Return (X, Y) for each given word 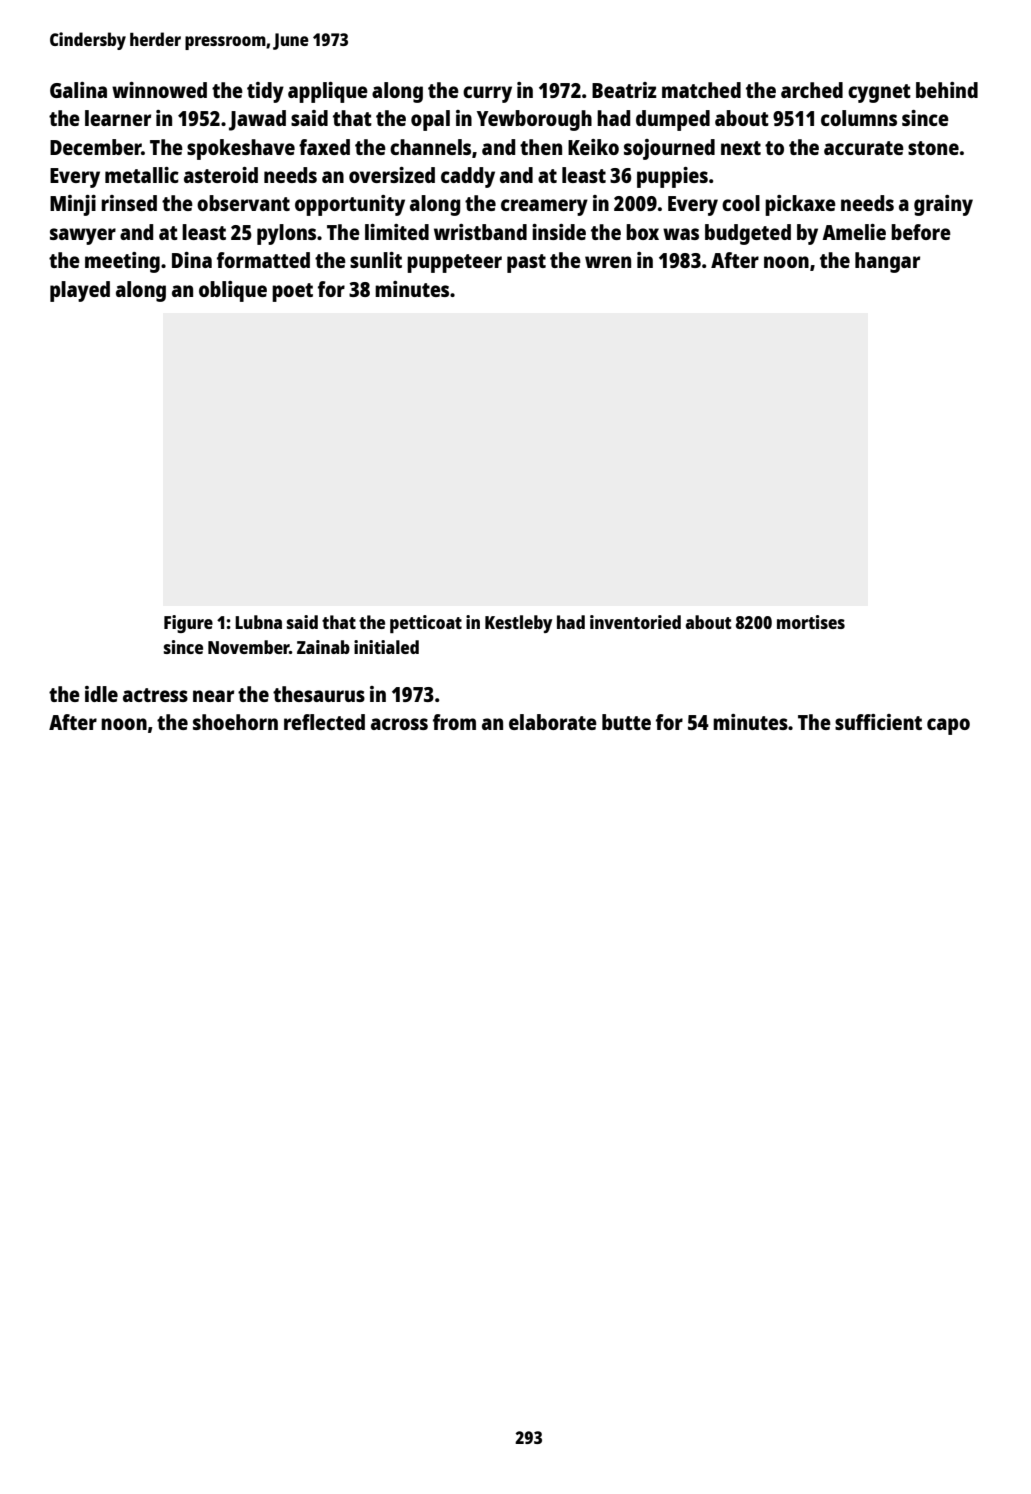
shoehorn (235, 722)
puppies (672, 177)
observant (243, 203)
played (80, 291)
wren (608, 262)
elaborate (553, 722)
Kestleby (518, 624)
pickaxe (800, 205)
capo (948, 726)
